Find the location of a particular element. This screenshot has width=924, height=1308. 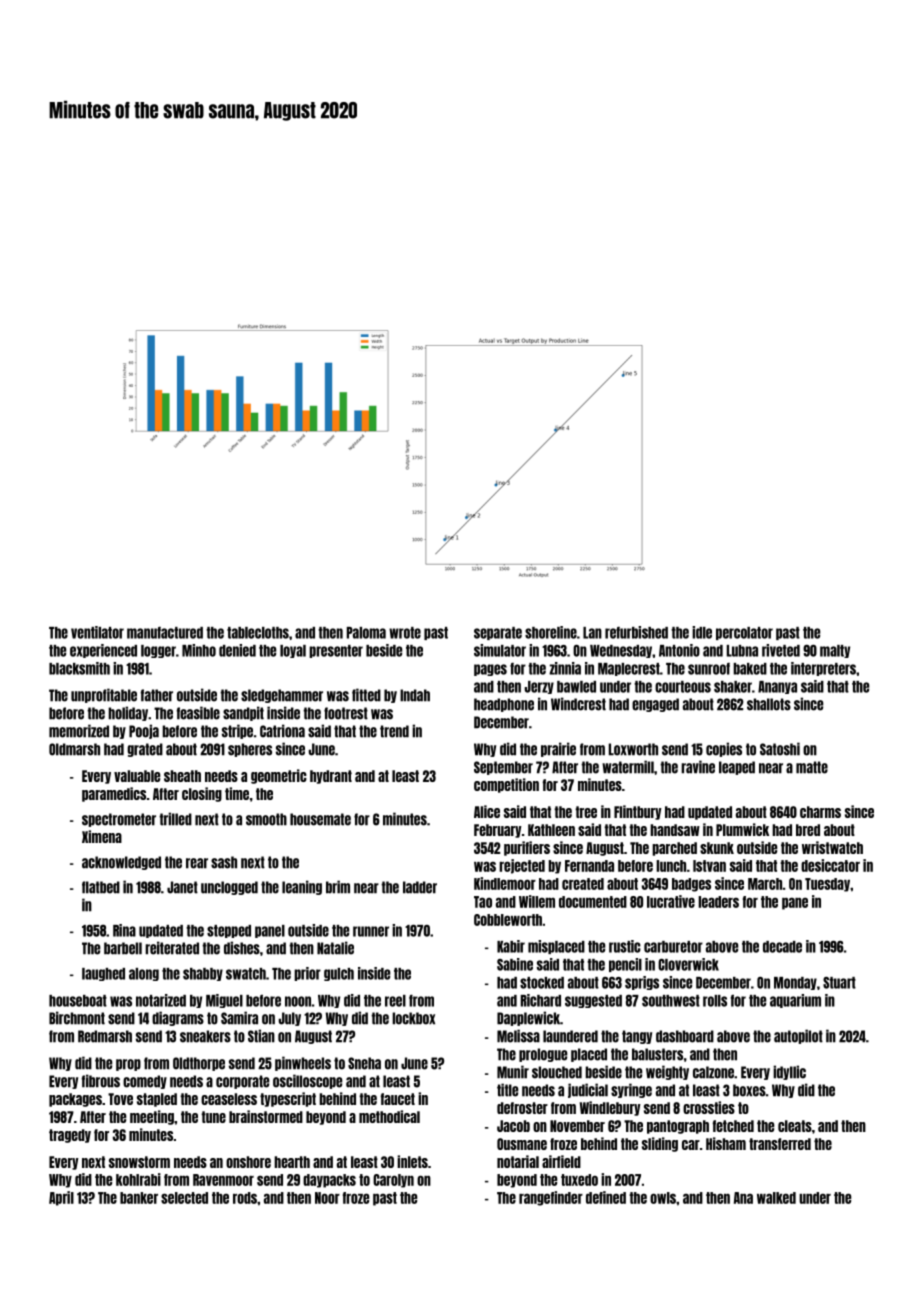

shallots is located at coordinates (769, 704).
